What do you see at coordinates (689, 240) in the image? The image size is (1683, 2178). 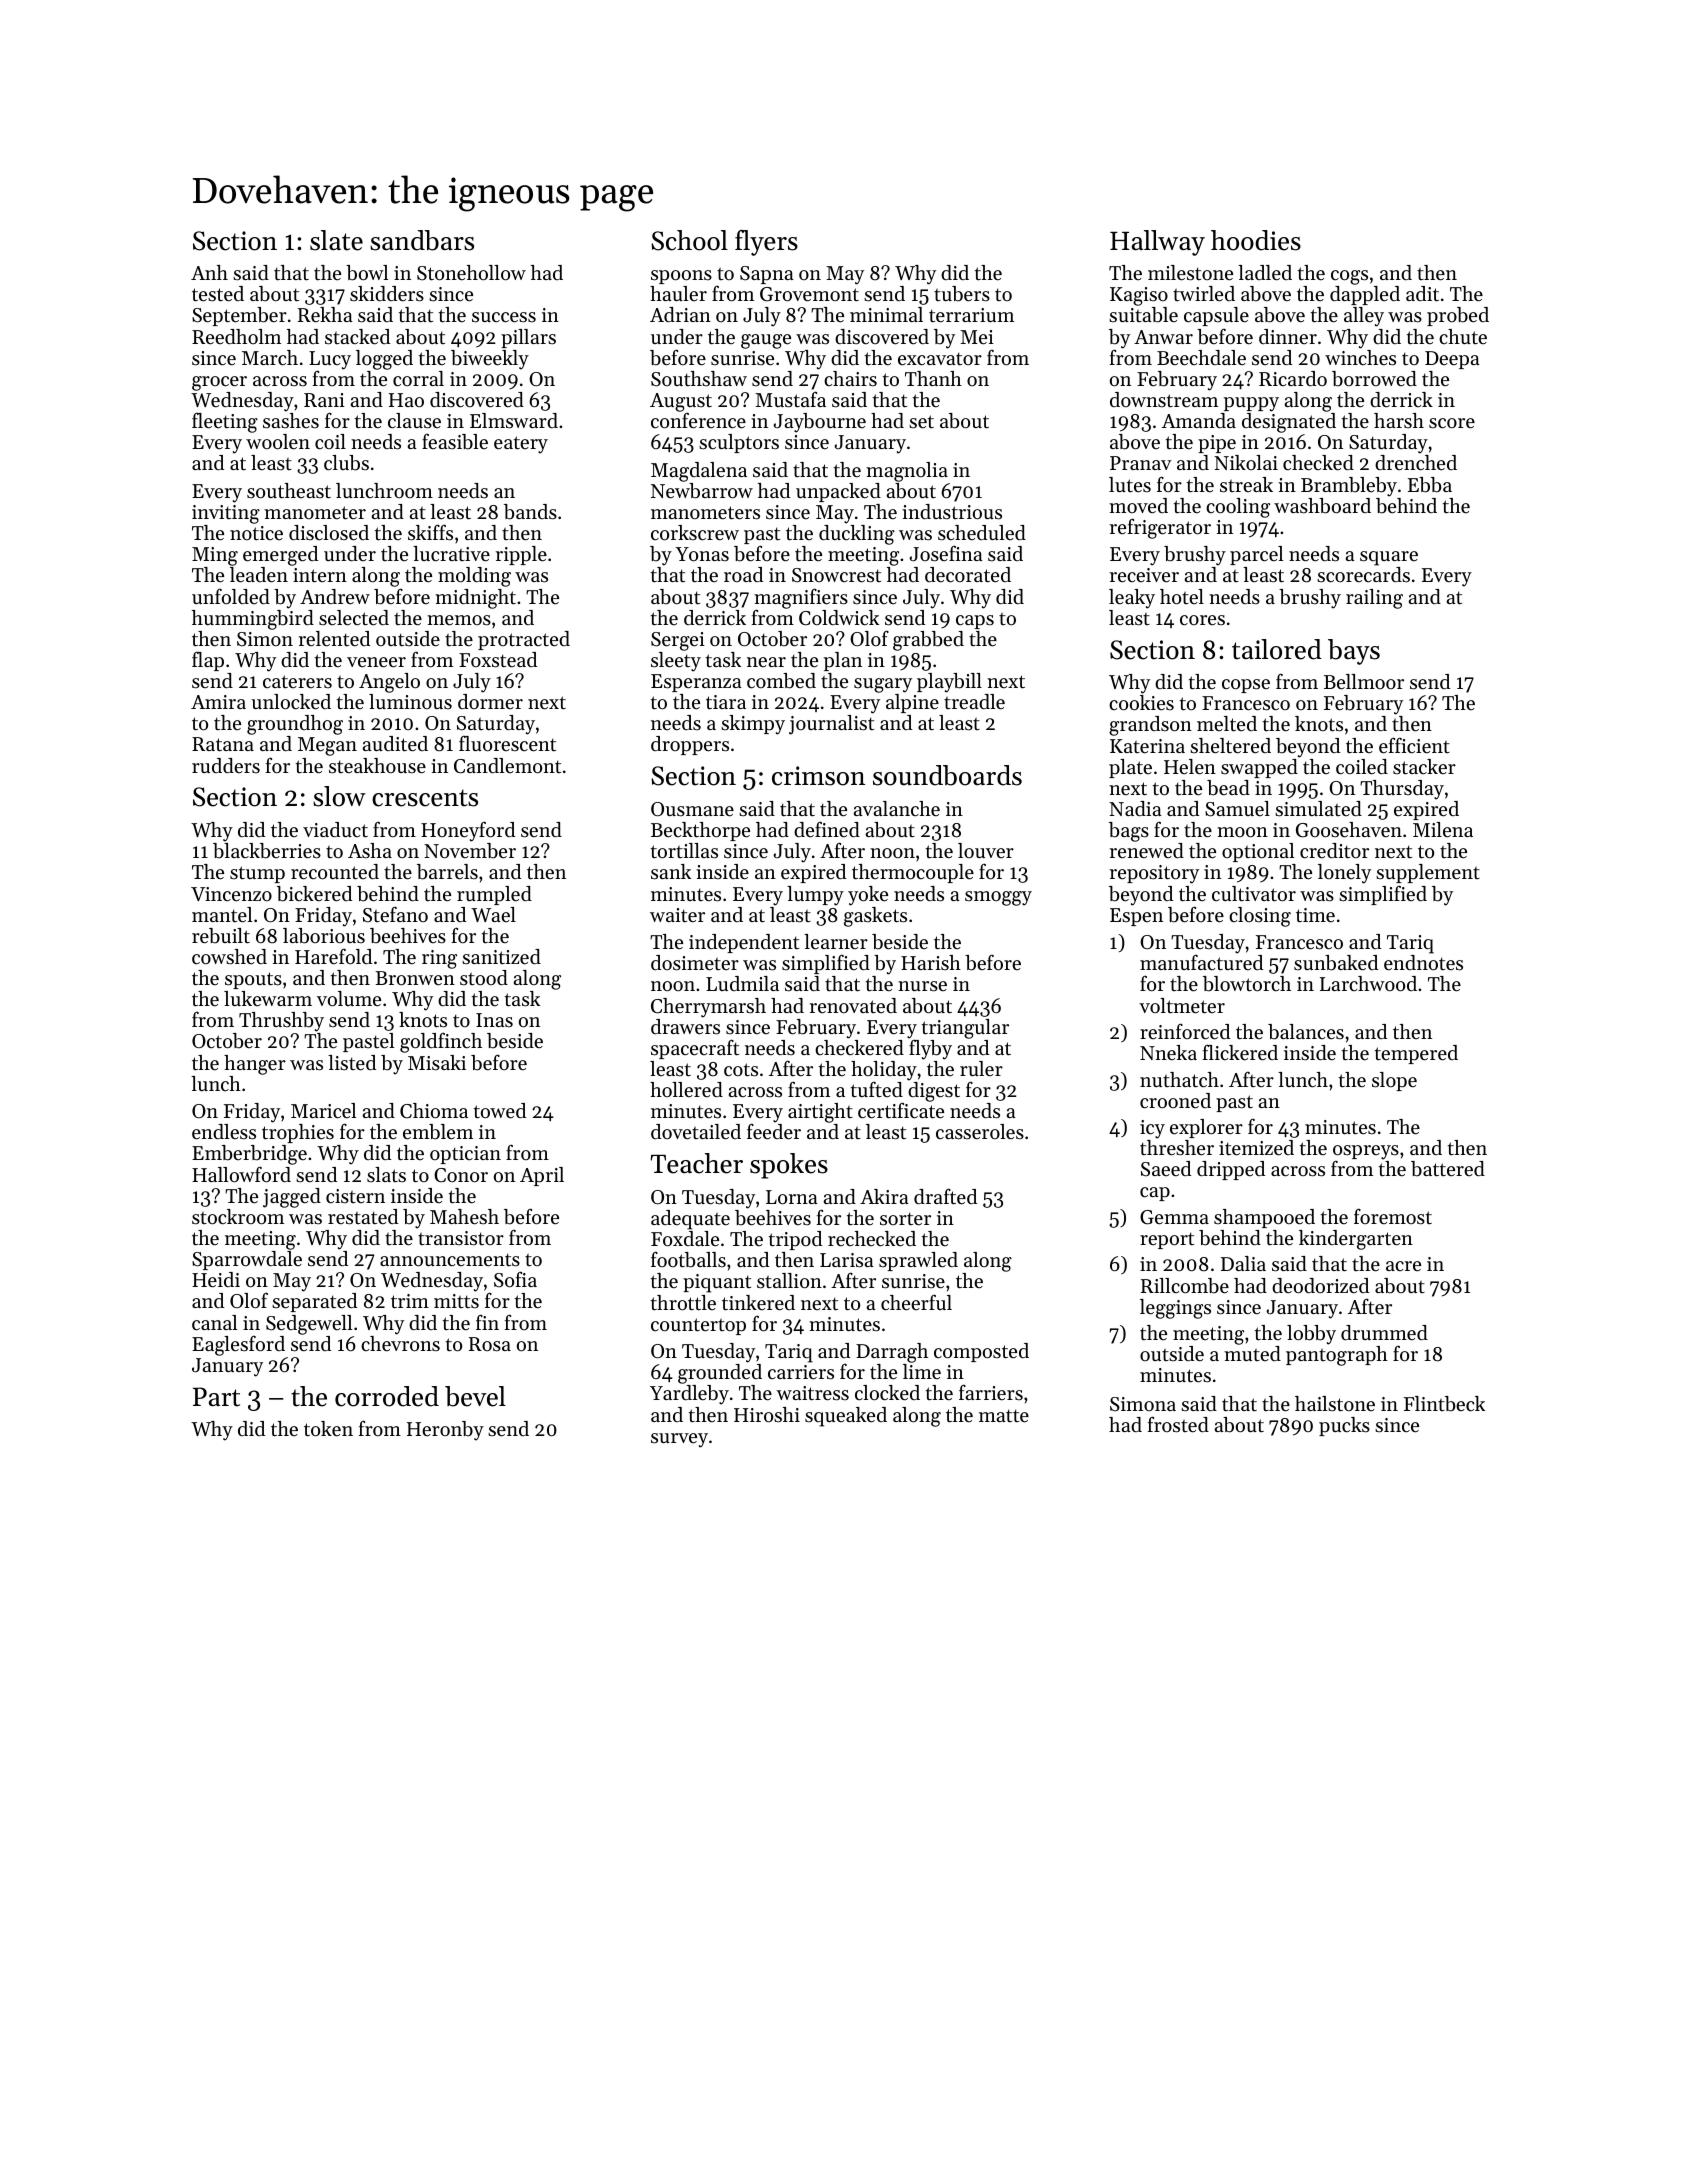 I see `School` at bounding box center [689, 240].
